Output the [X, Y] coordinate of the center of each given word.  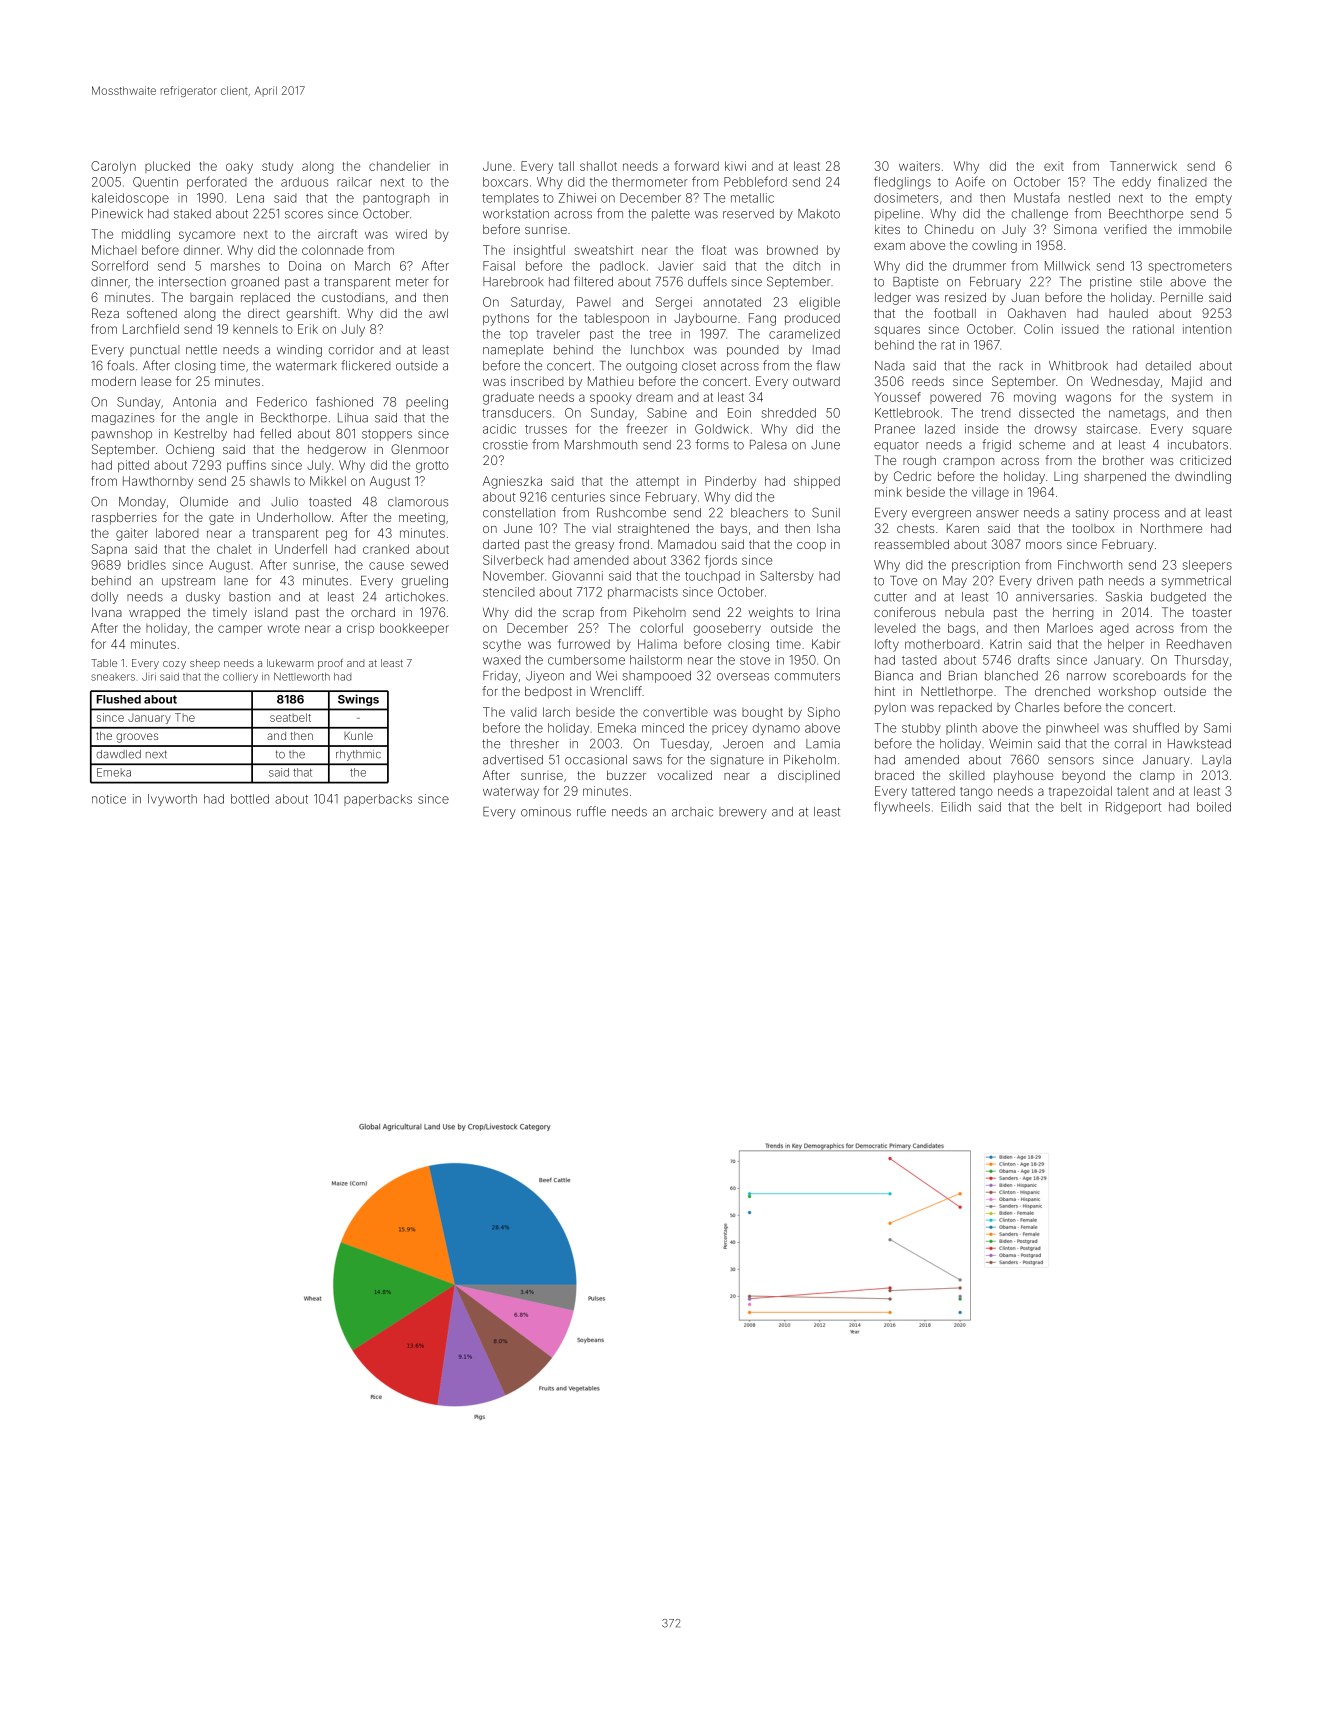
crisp [360, 629]
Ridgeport [1133, 808]
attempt [657, 482]
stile [1151, 282]
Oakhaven [1037, 313]
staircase [1112, 429]
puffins [246, 466]
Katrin [1006, 644]
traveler [558, 334]
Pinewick [117, 214]
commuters [807, 676]
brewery [743, 813]
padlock [622, 267]
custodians [353, 297]
